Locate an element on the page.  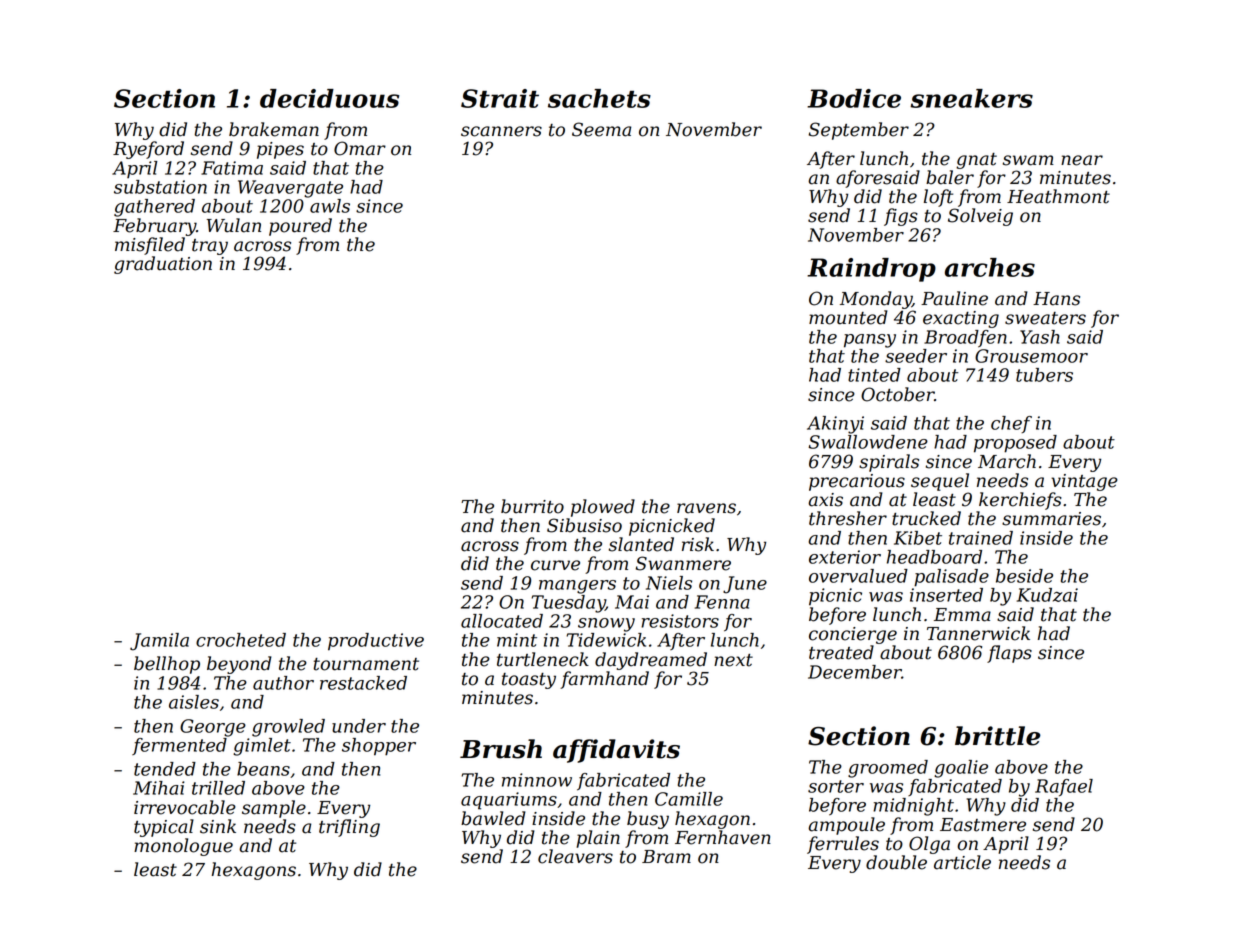
cleavers is located at coordinates (575, 856).
